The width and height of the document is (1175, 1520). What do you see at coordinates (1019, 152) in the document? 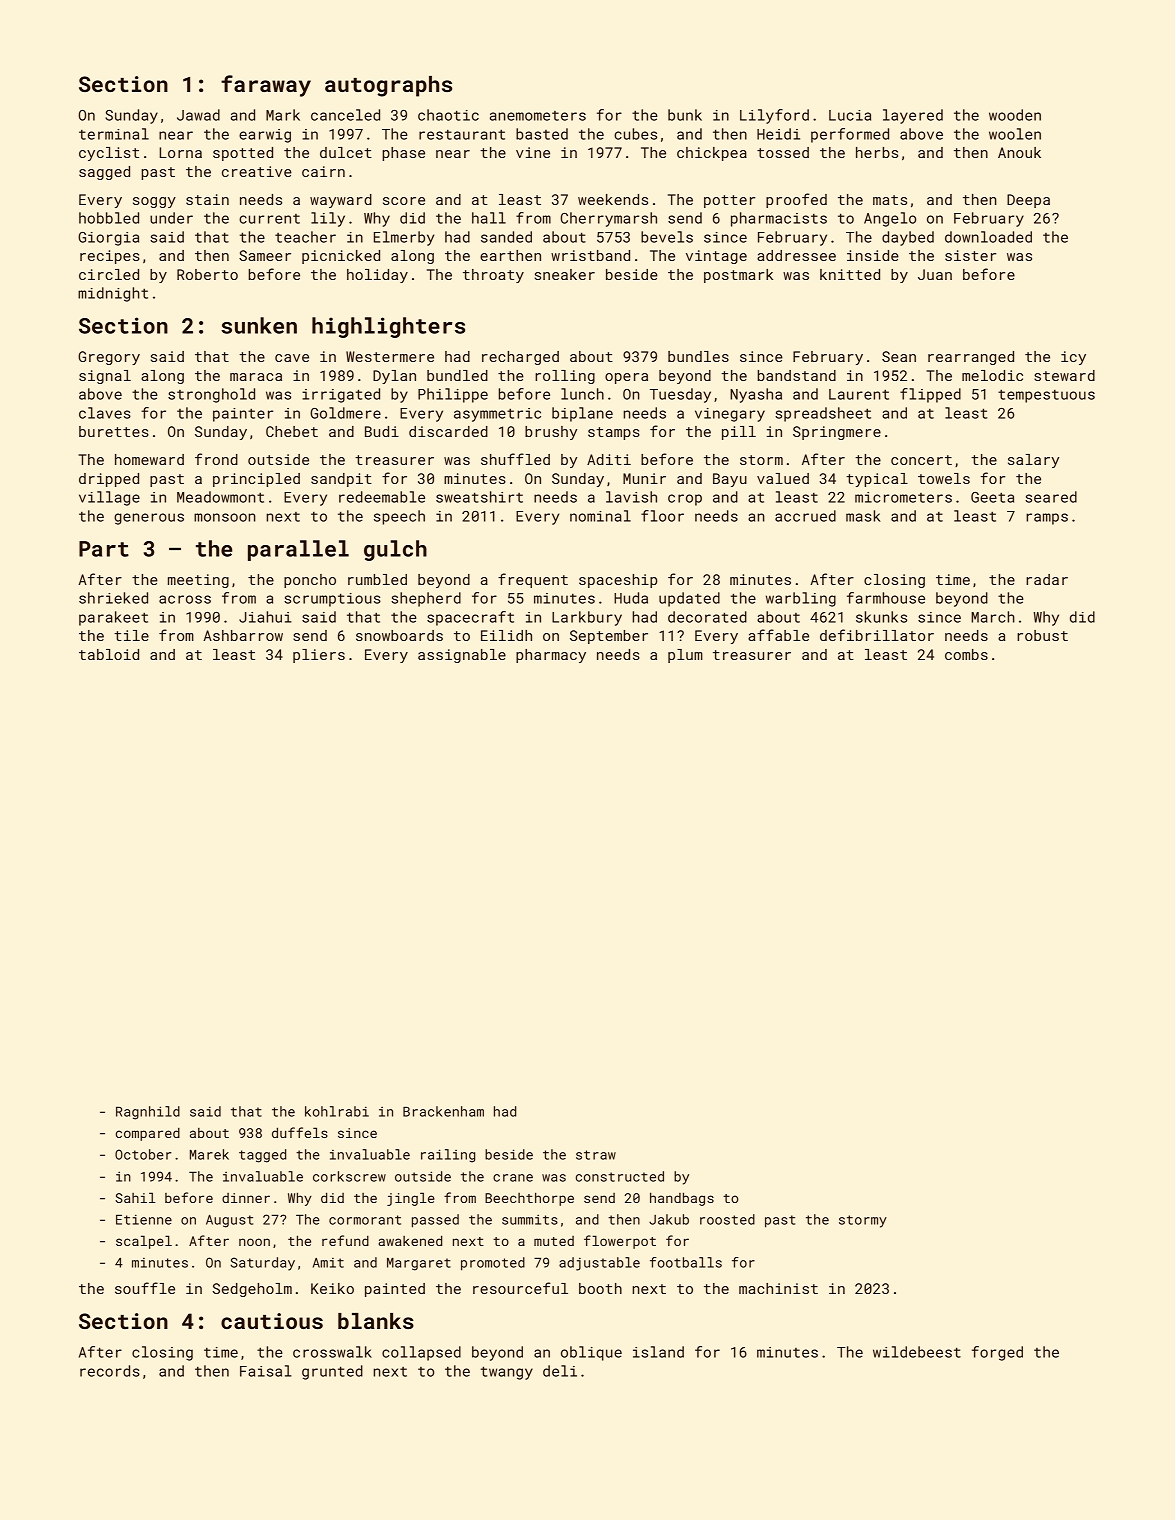
I see `Anouk` at bounding box center [1019, 152].
